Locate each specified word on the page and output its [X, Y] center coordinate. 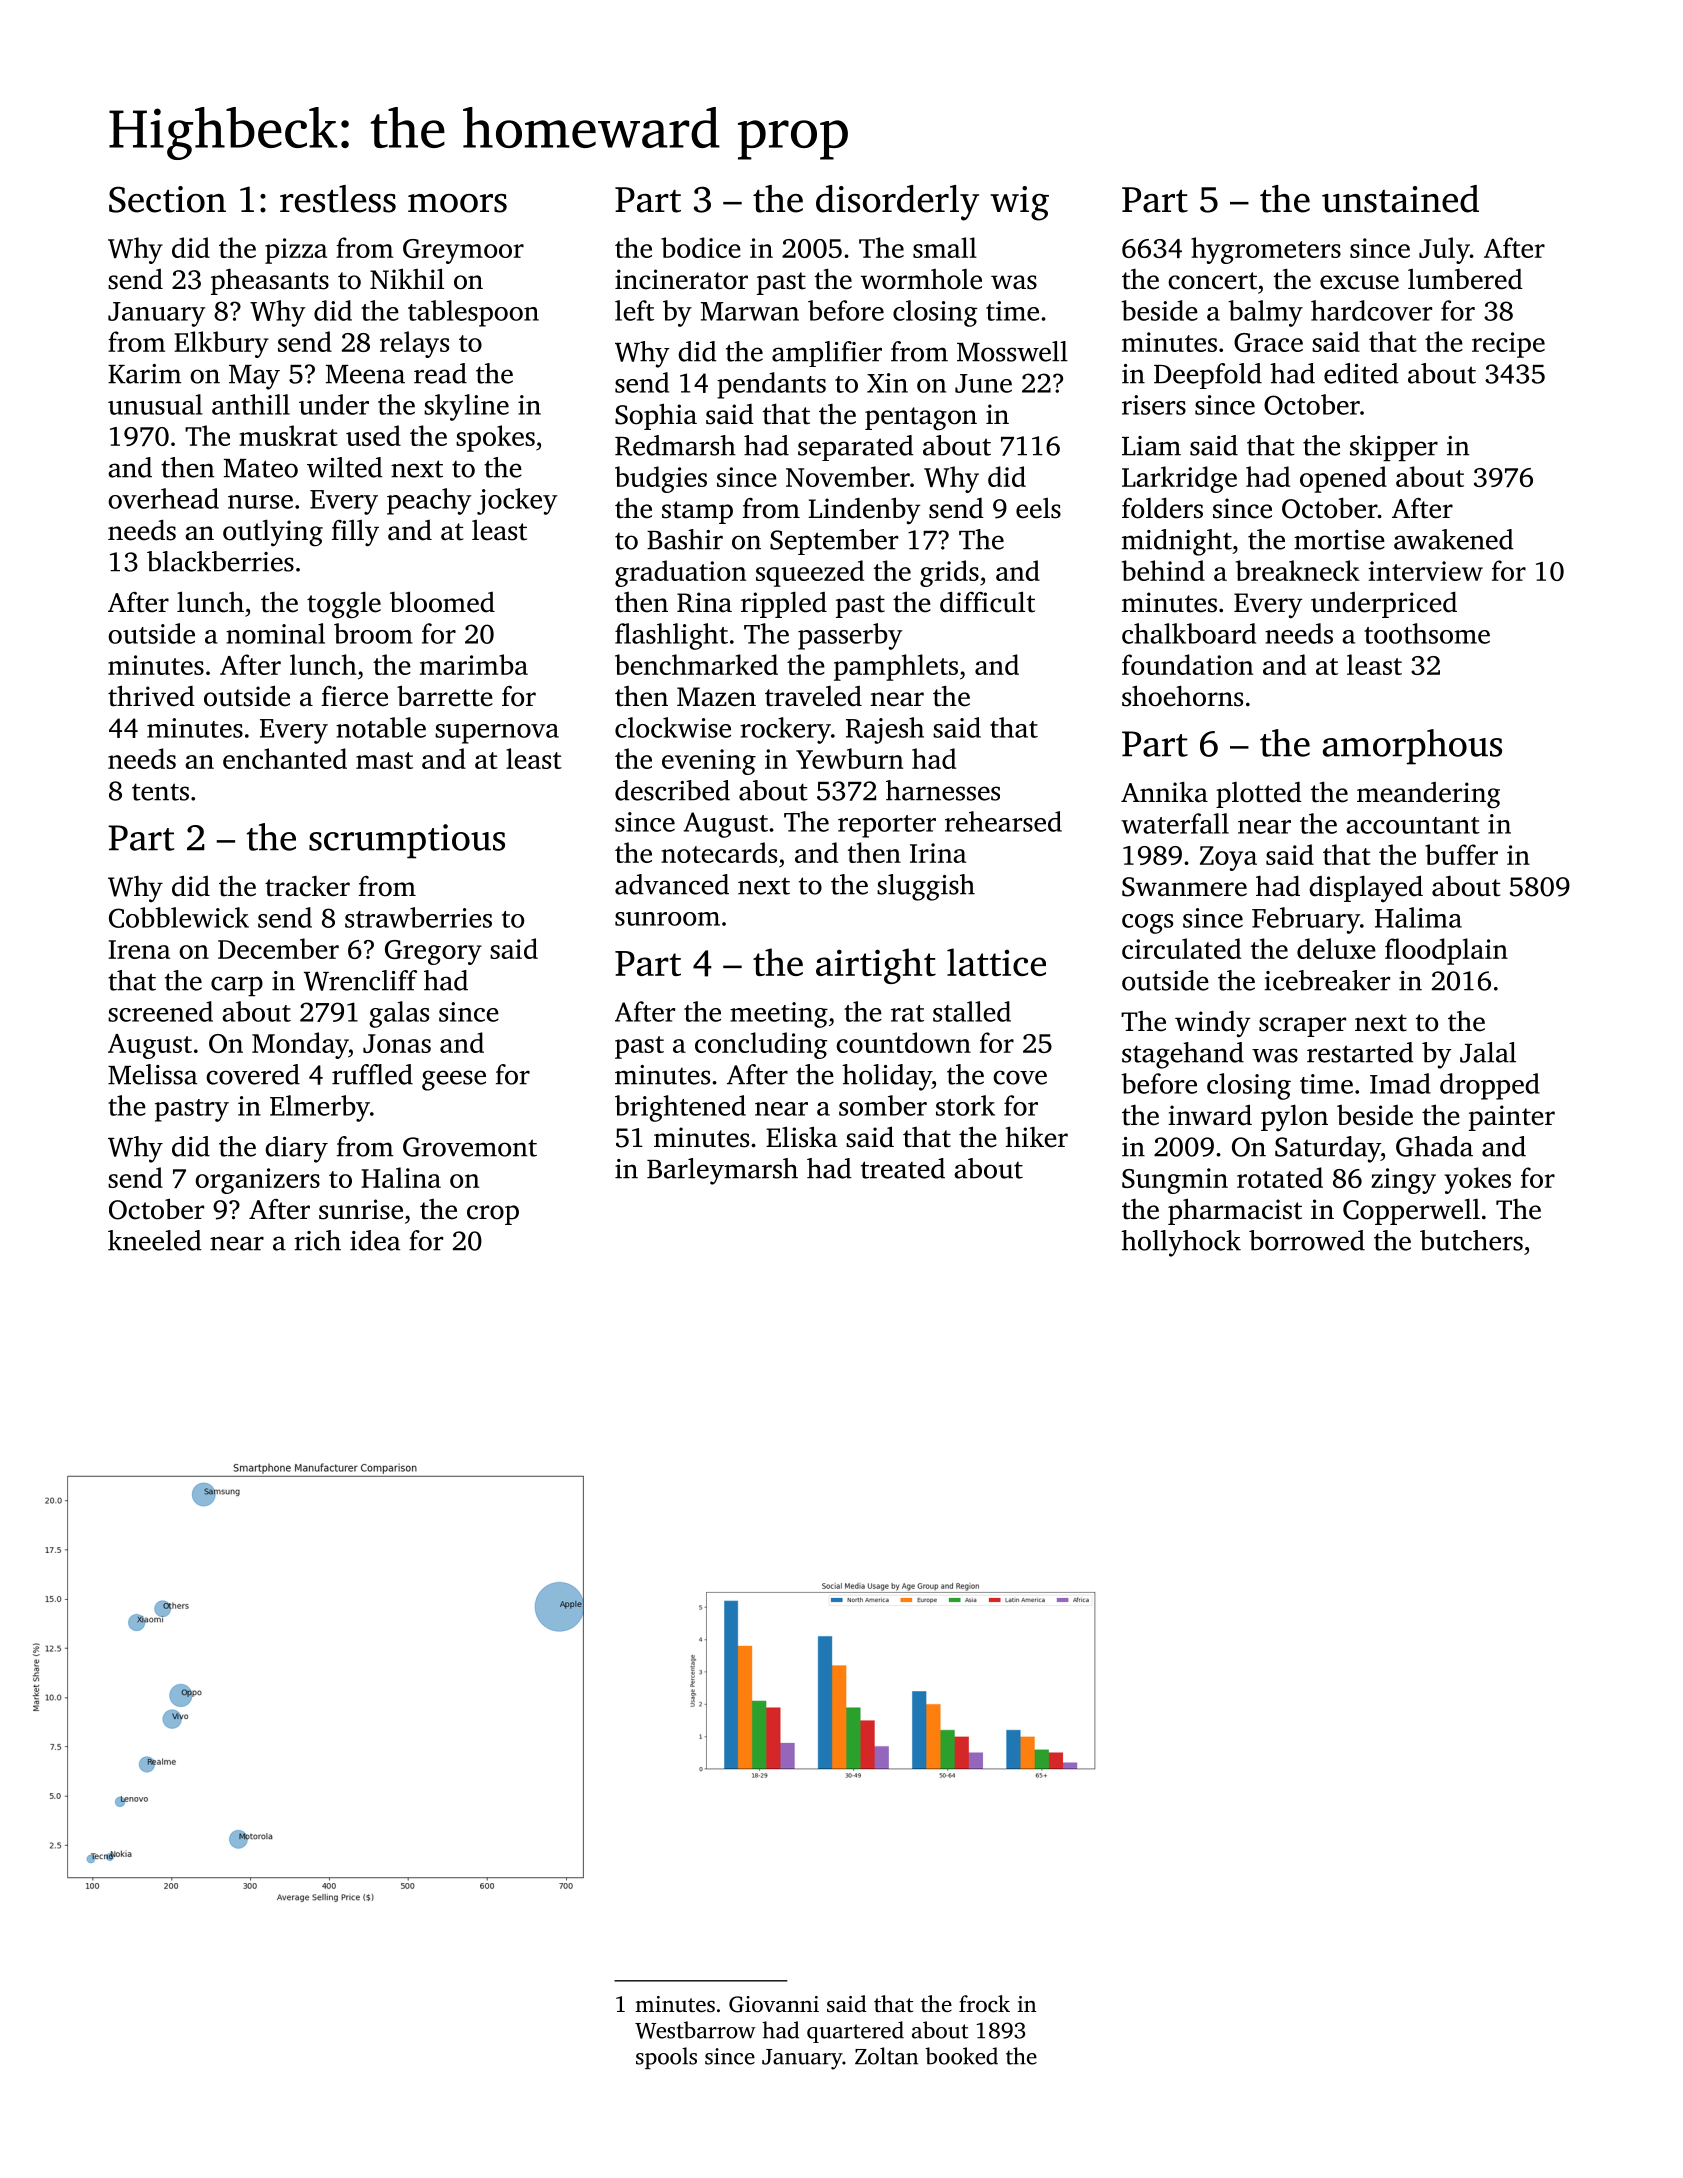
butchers [1471, 1240]
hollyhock [1181, 1243]
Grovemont [470, 1147]
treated [903, 1168]
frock [984, 2004]
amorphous [1412, 747]
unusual [155, 404]
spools [666, 2058]
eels [1038, 508]
